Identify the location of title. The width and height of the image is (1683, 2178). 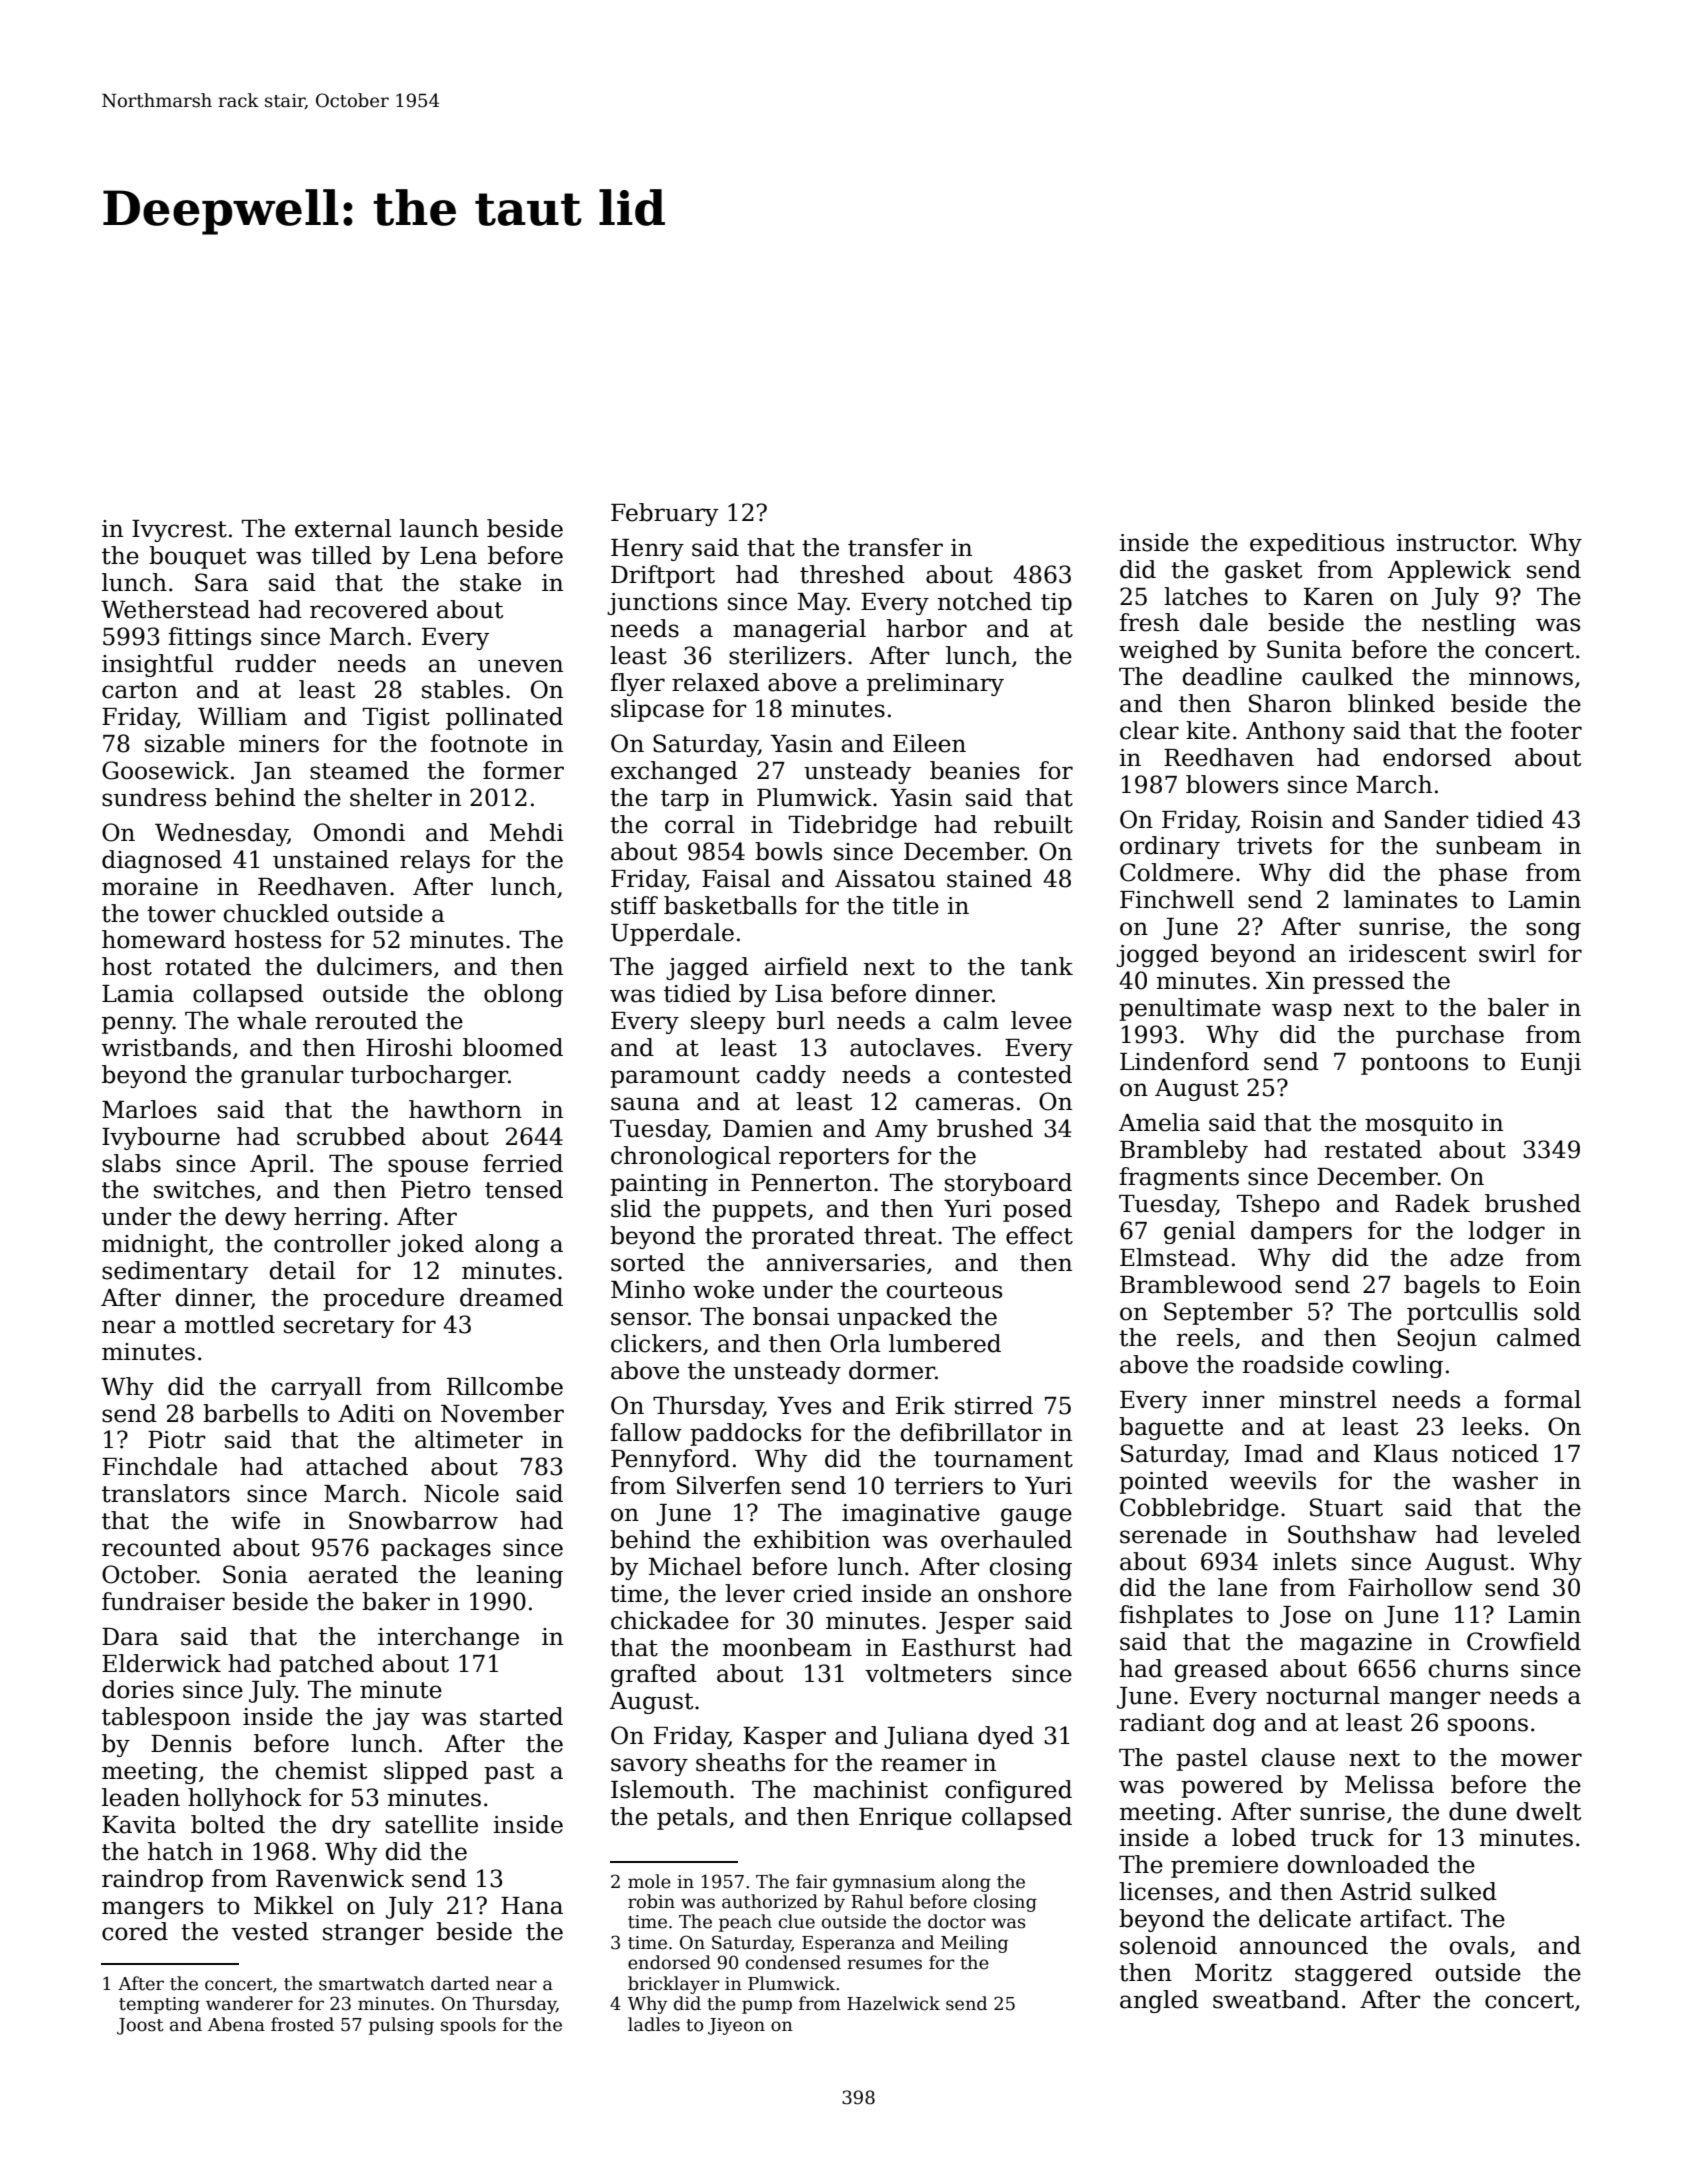
(915, 905).
